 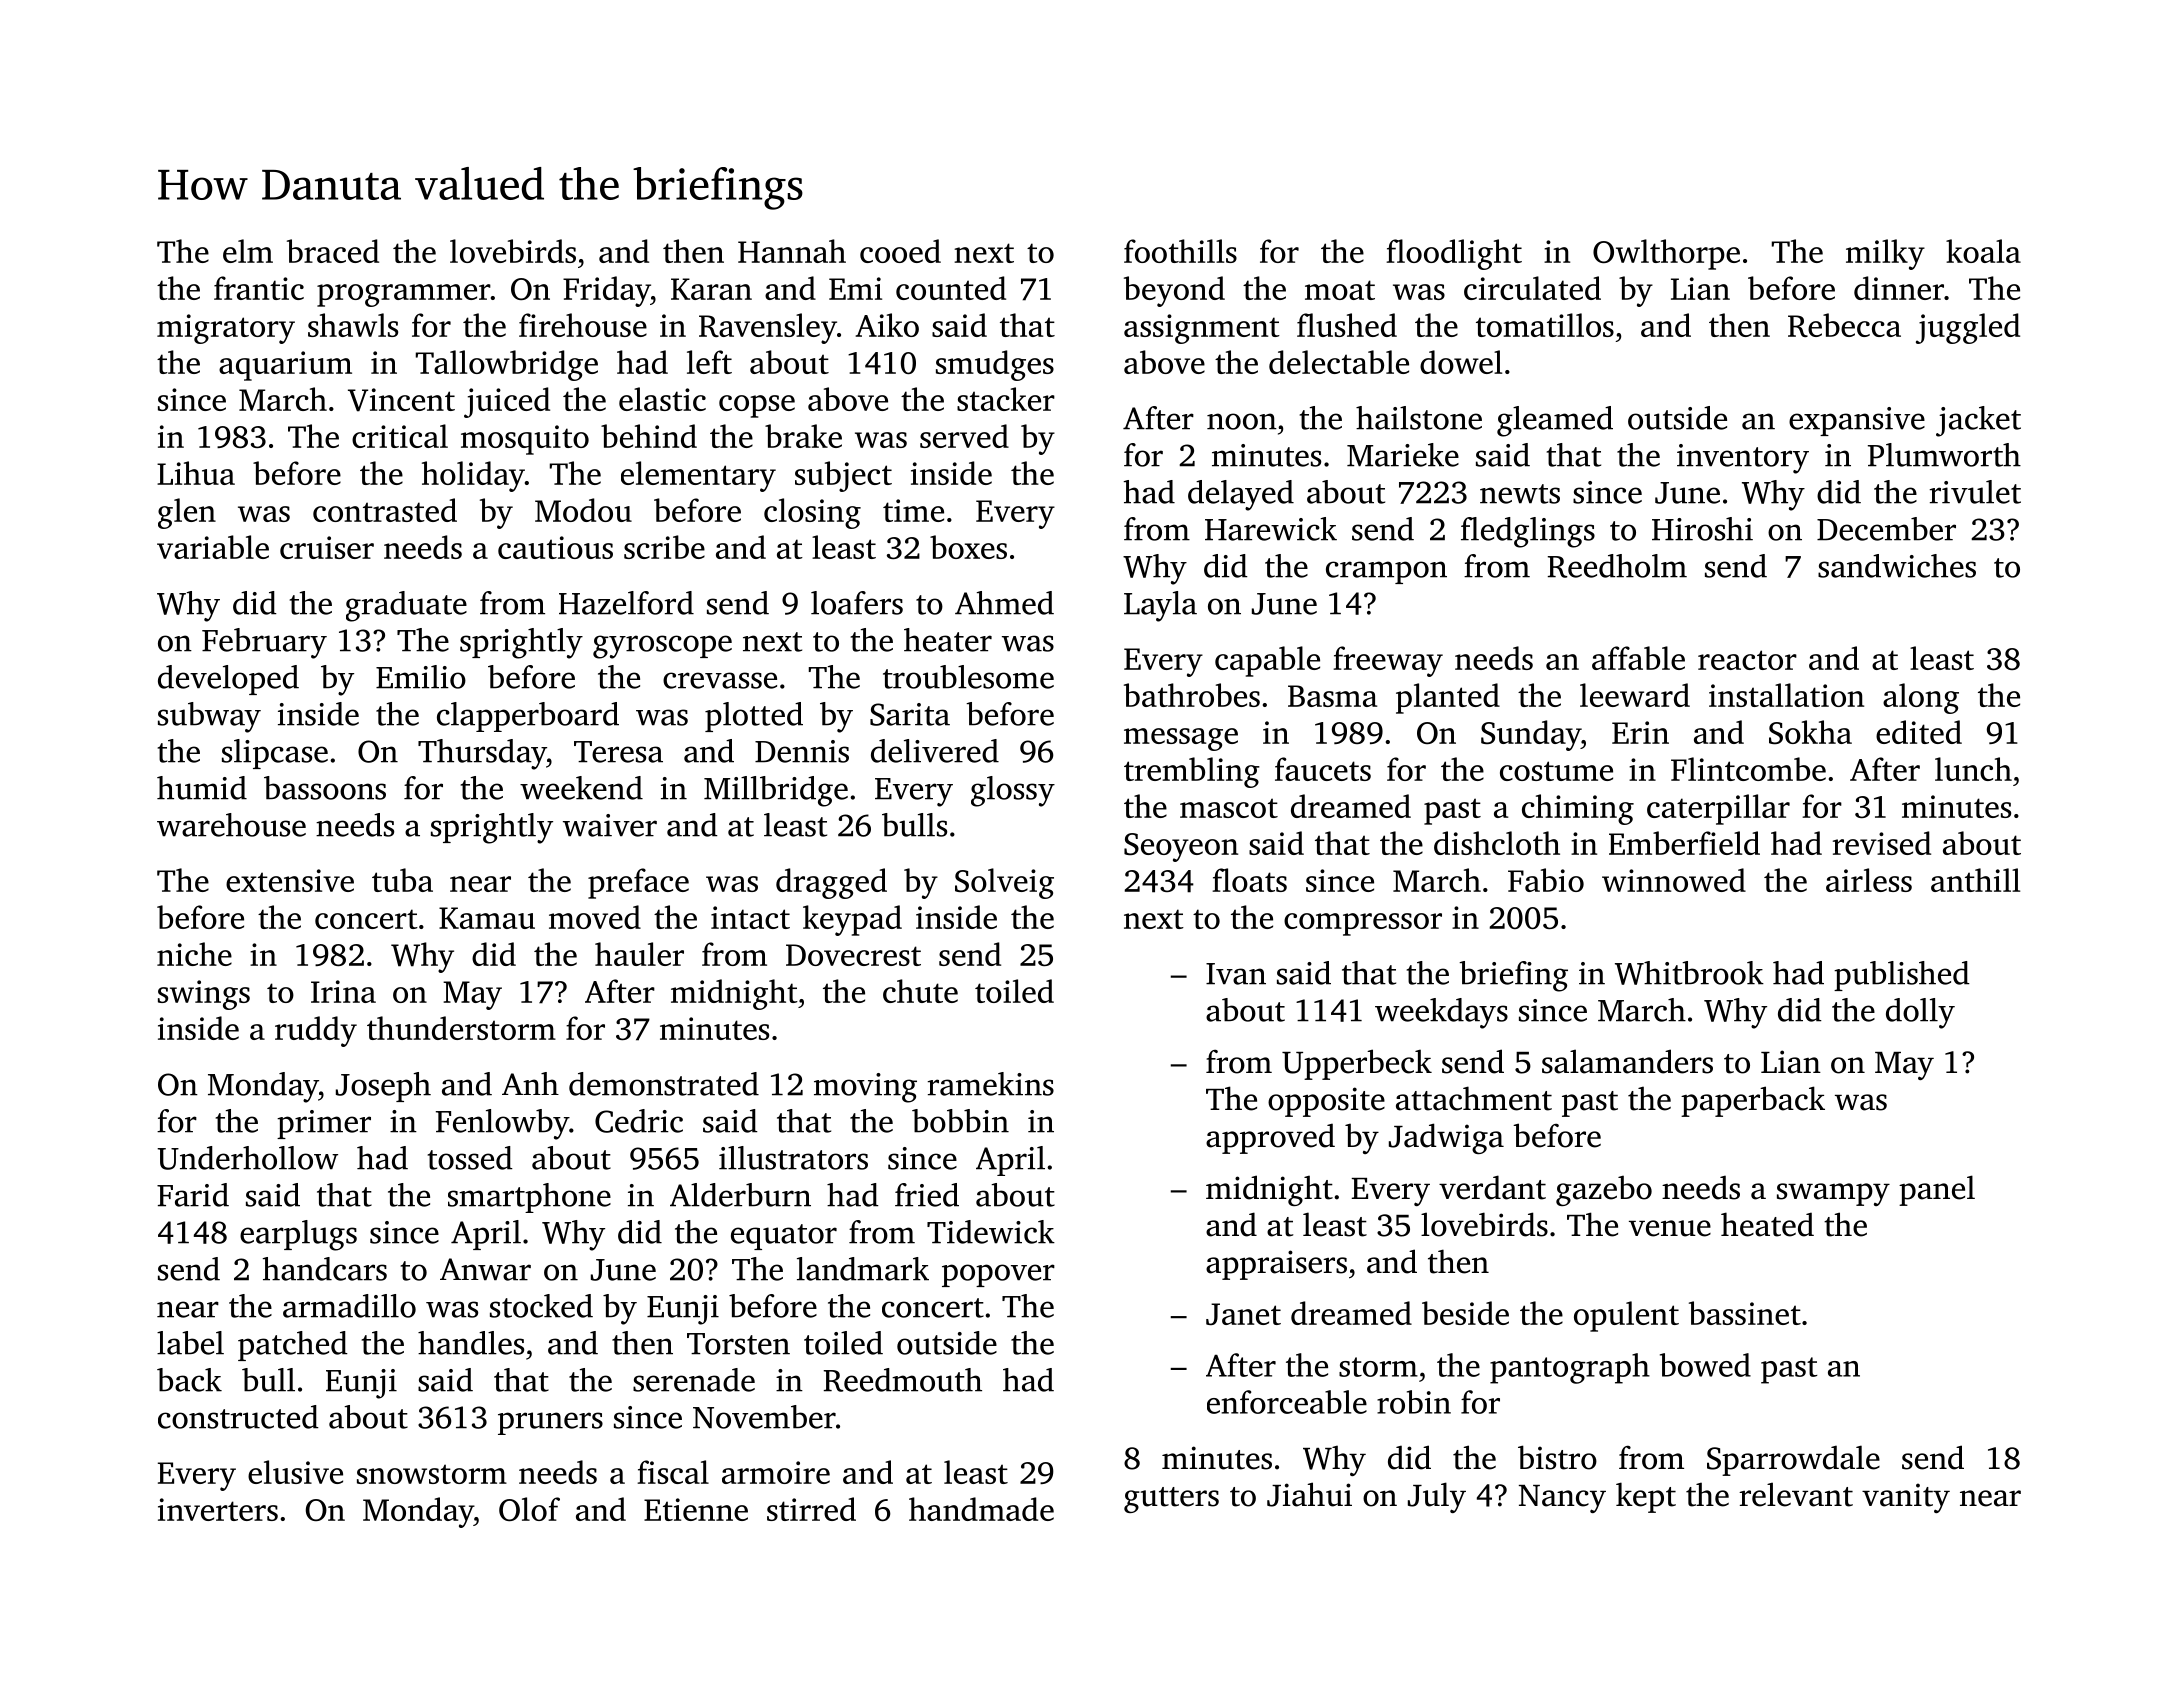 I want to click on compressor, so click(x=1363, y=924).
